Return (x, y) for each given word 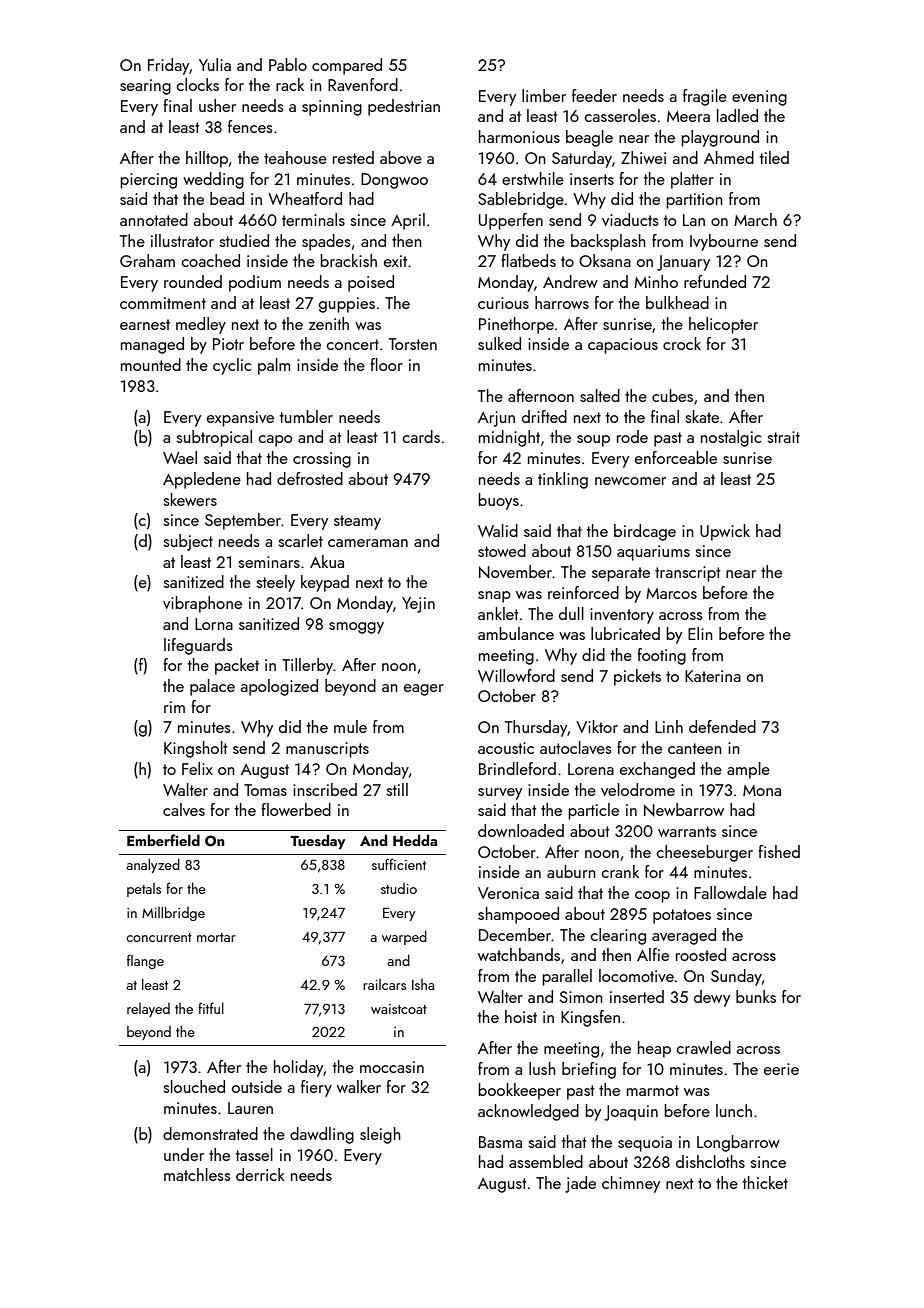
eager (424, 690)
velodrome (638, 789)
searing (145, 87)
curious (503, 303)
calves (184, 809)
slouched (194, 1086)
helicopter (723, 325)
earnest (145, 324)
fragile (705, 97)
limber (544, 95)
